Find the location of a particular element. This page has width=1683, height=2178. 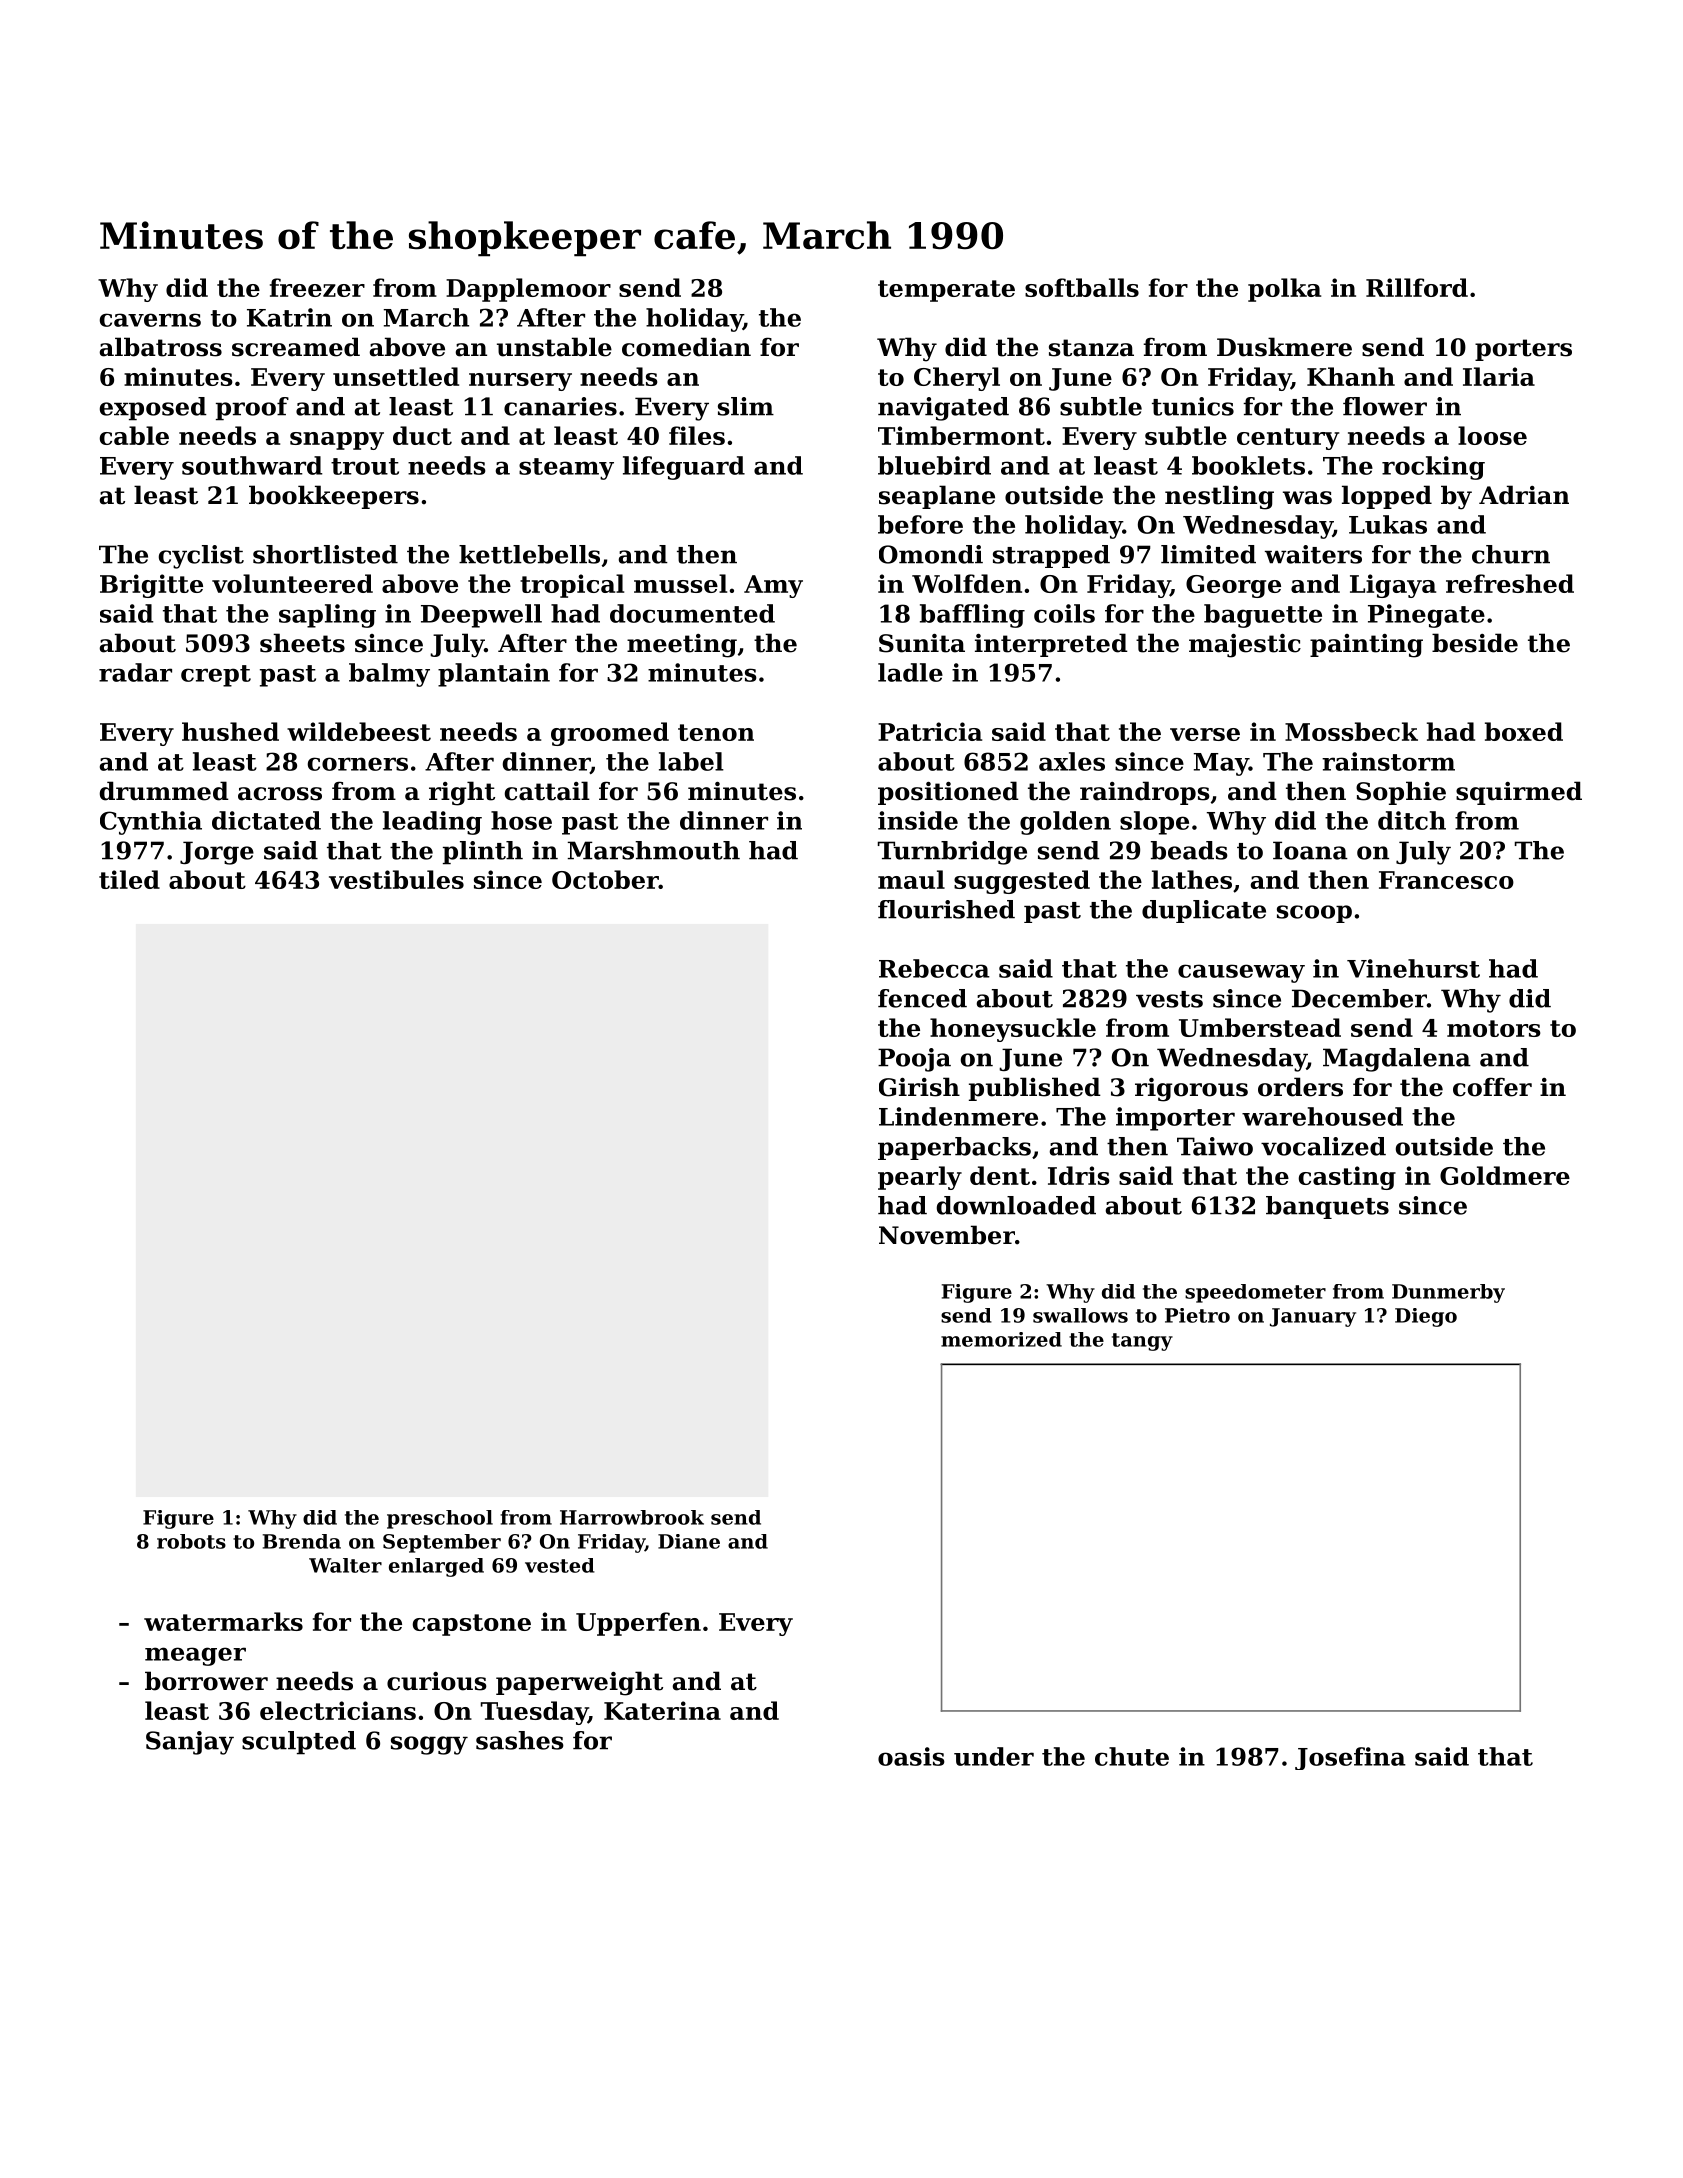

Dapplemoor is located at coordinates (528, 290).
